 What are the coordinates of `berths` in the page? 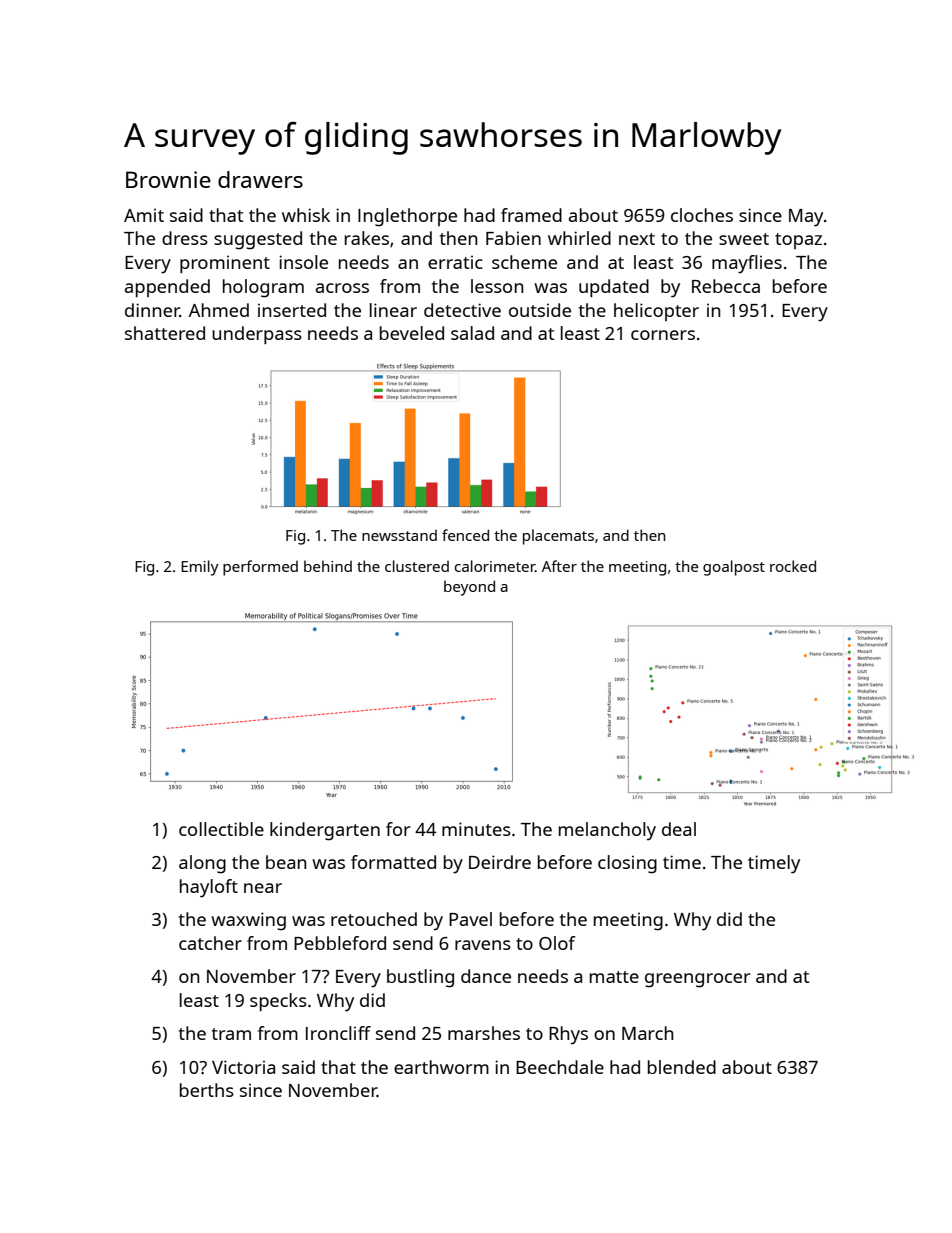 It's located at (207, 1090).
